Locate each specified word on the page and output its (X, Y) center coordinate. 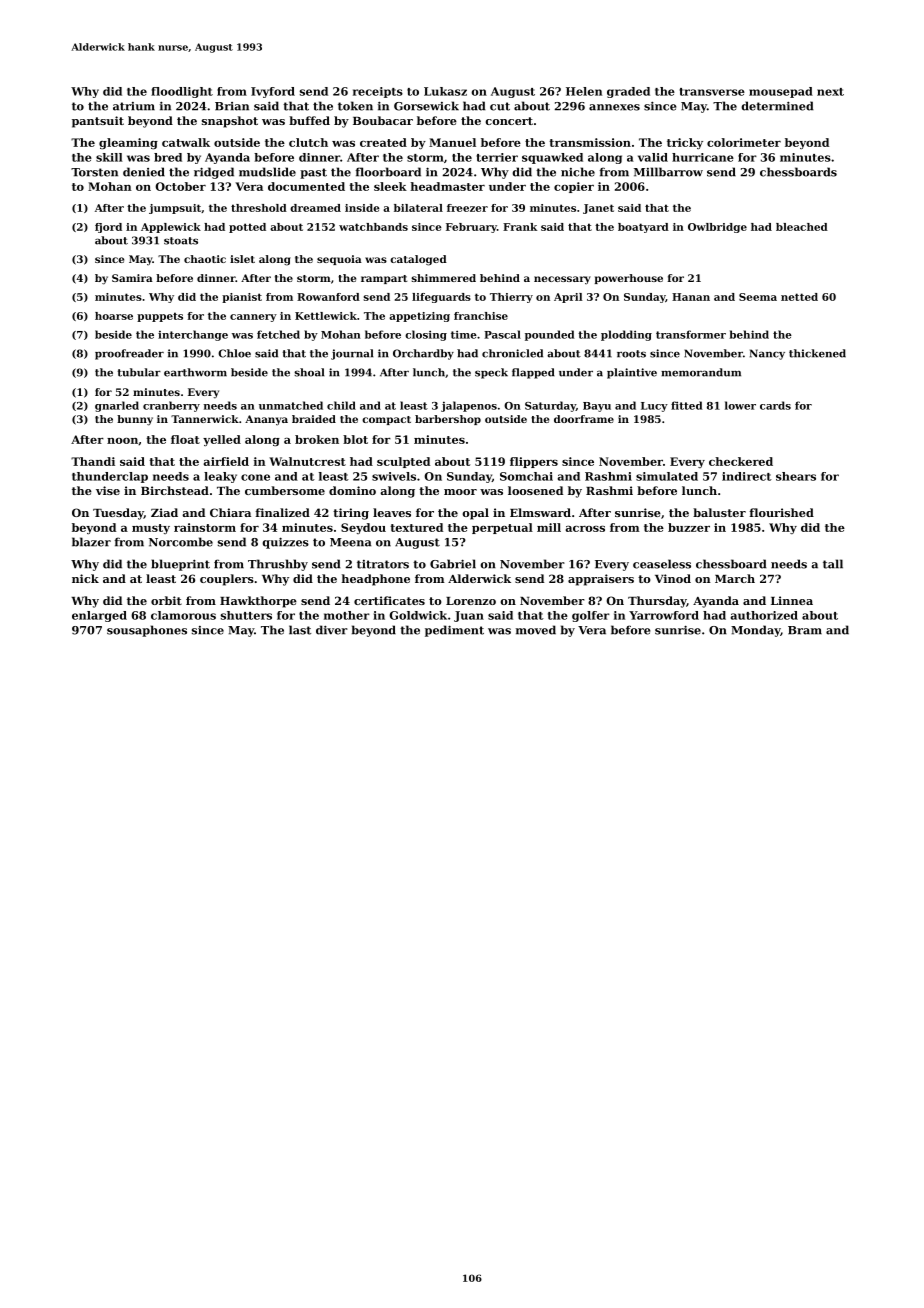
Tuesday (118, 514)
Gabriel (453, 564)
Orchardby (423, 354)
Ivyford (273, 92)
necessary (562, 280)
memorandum (701, 372)
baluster (719, 512)
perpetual (502, 528)
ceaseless (662, 564)
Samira (132, 278)
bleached (802, 227)
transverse (712, 92)
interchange (193, 335)
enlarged (99, 616)
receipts (378, 92)
